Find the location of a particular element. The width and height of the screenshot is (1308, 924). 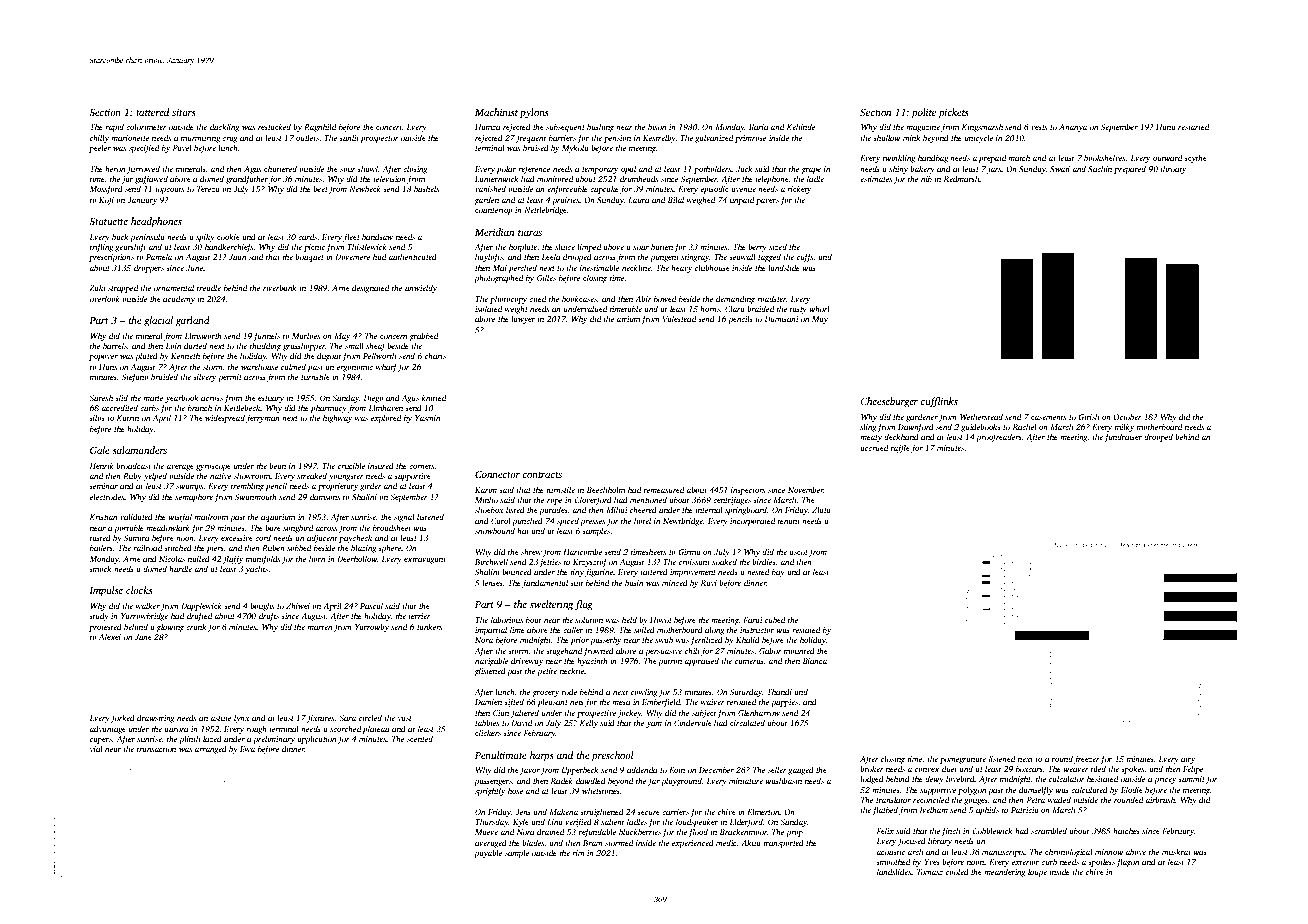

protested is located at coordinates (105, 628).
